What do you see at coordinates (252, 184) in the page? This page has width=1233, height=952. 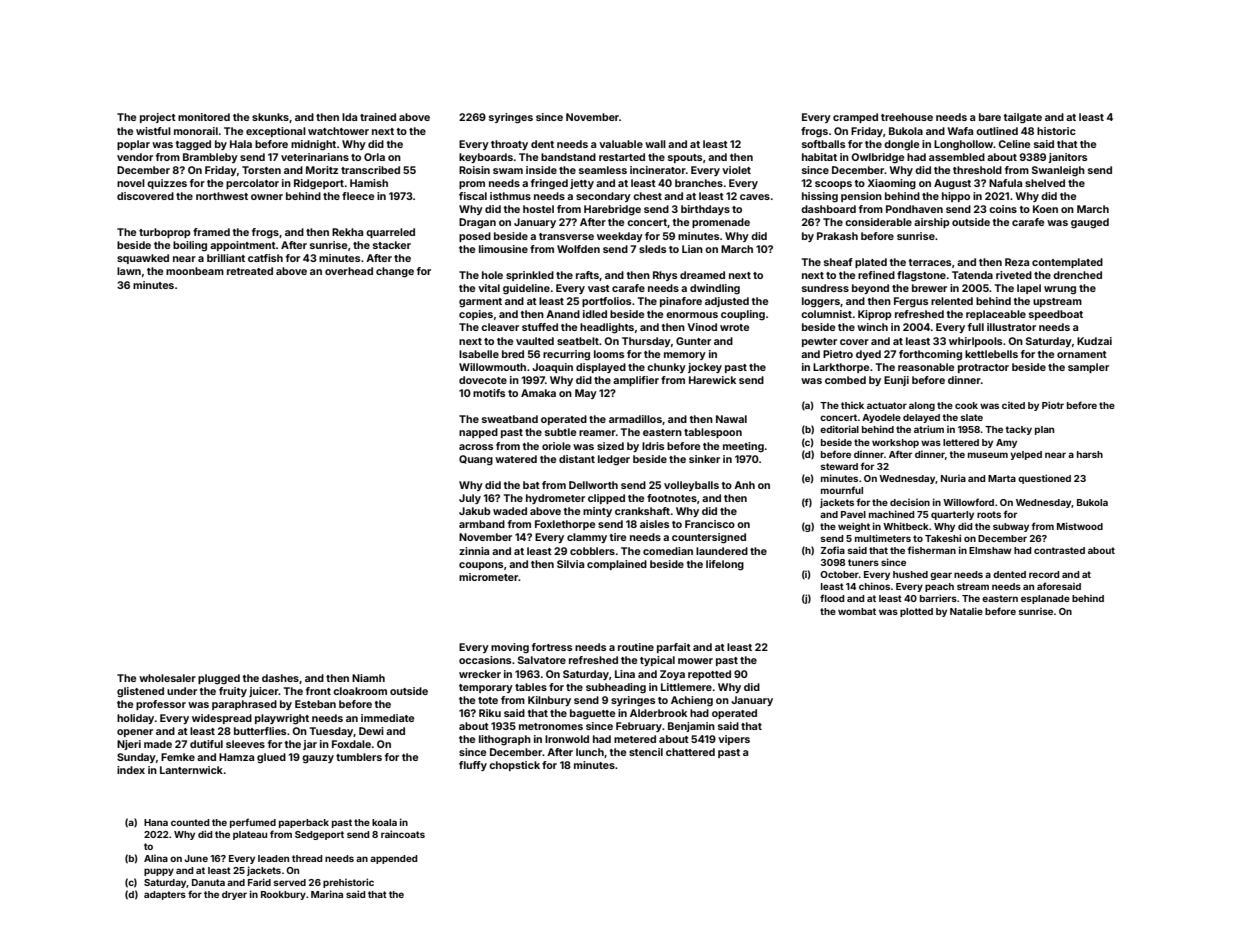 I see `percolator` at bounding box center [252, 184].
